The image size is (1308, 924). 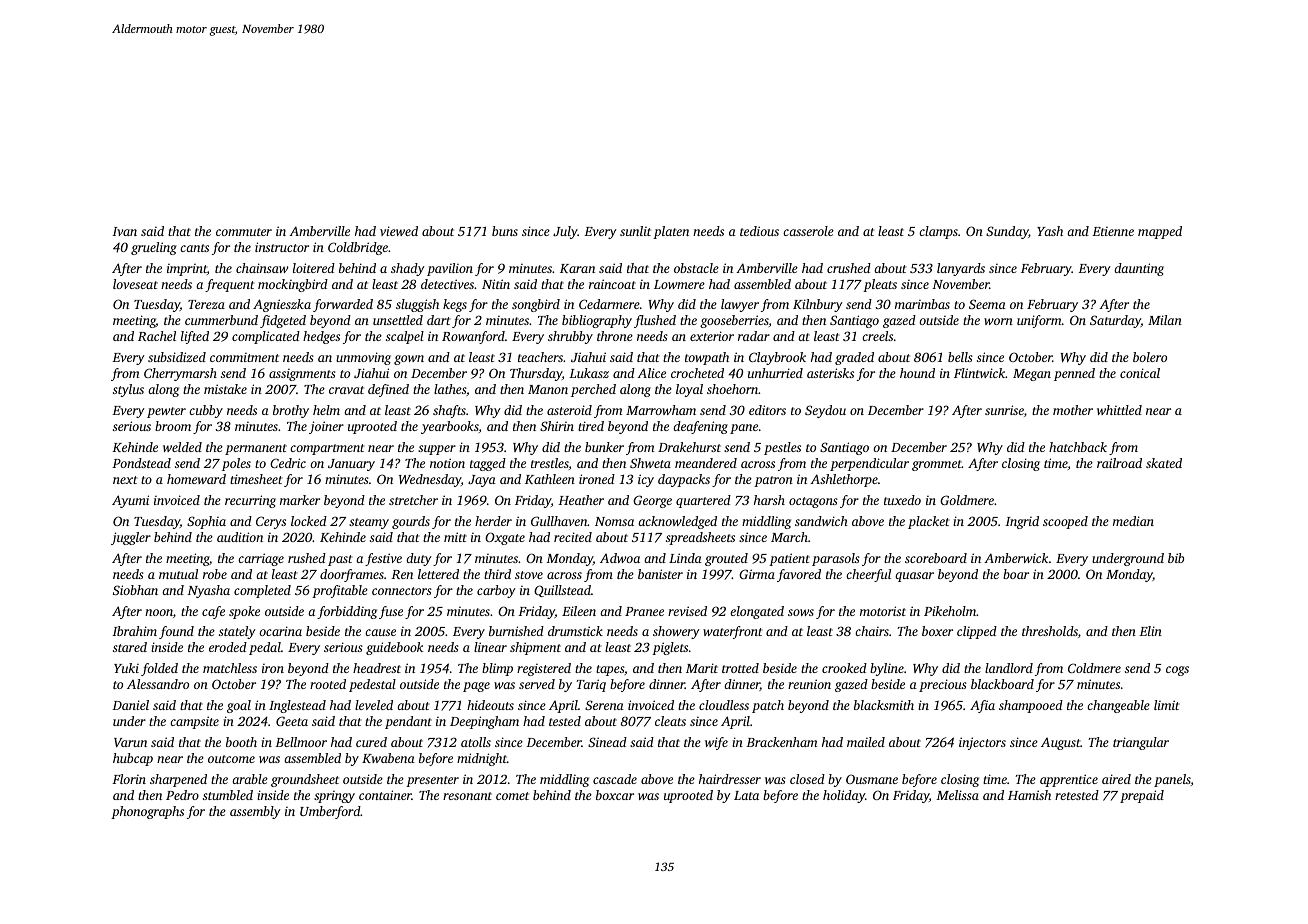 What do you see at coordinates (399, 231) in the screenshot?
I see `viewed` at bounding box center [399, 231].
